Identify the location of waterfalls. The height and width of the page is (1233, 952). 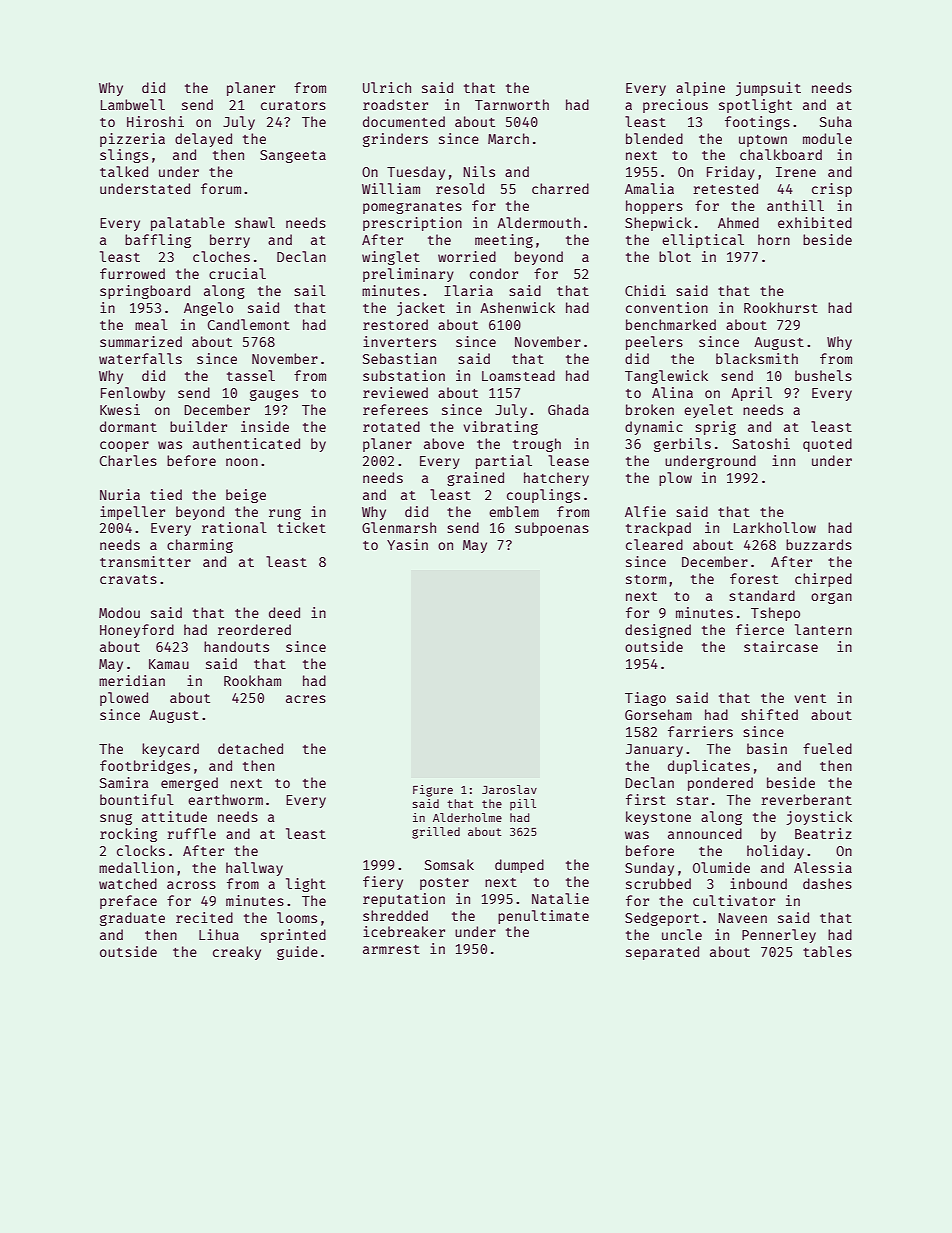
(140, 358).
